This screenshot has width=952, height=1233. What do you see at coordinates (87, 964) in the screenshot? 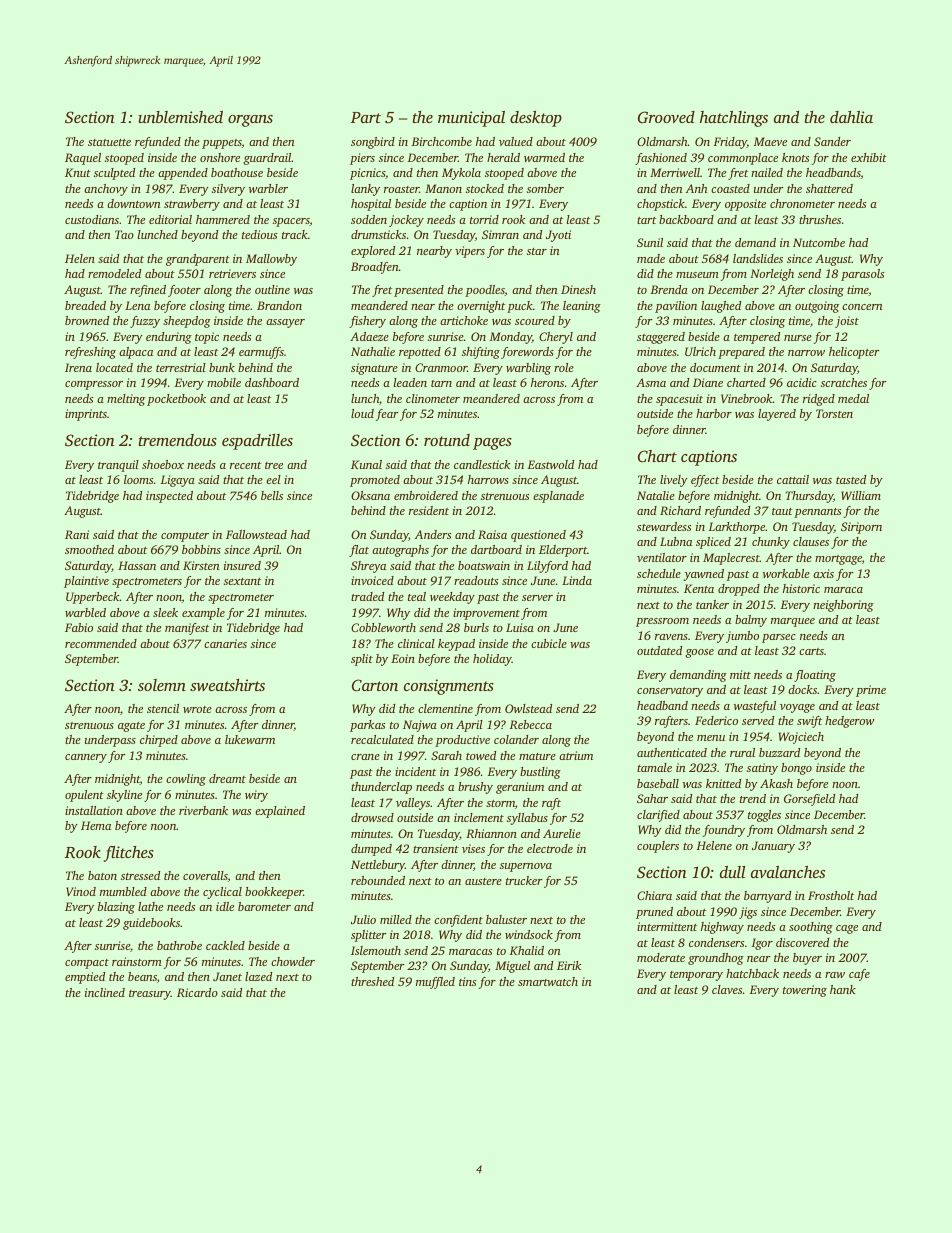
I see `compact` at bounding box center [87, 964].
